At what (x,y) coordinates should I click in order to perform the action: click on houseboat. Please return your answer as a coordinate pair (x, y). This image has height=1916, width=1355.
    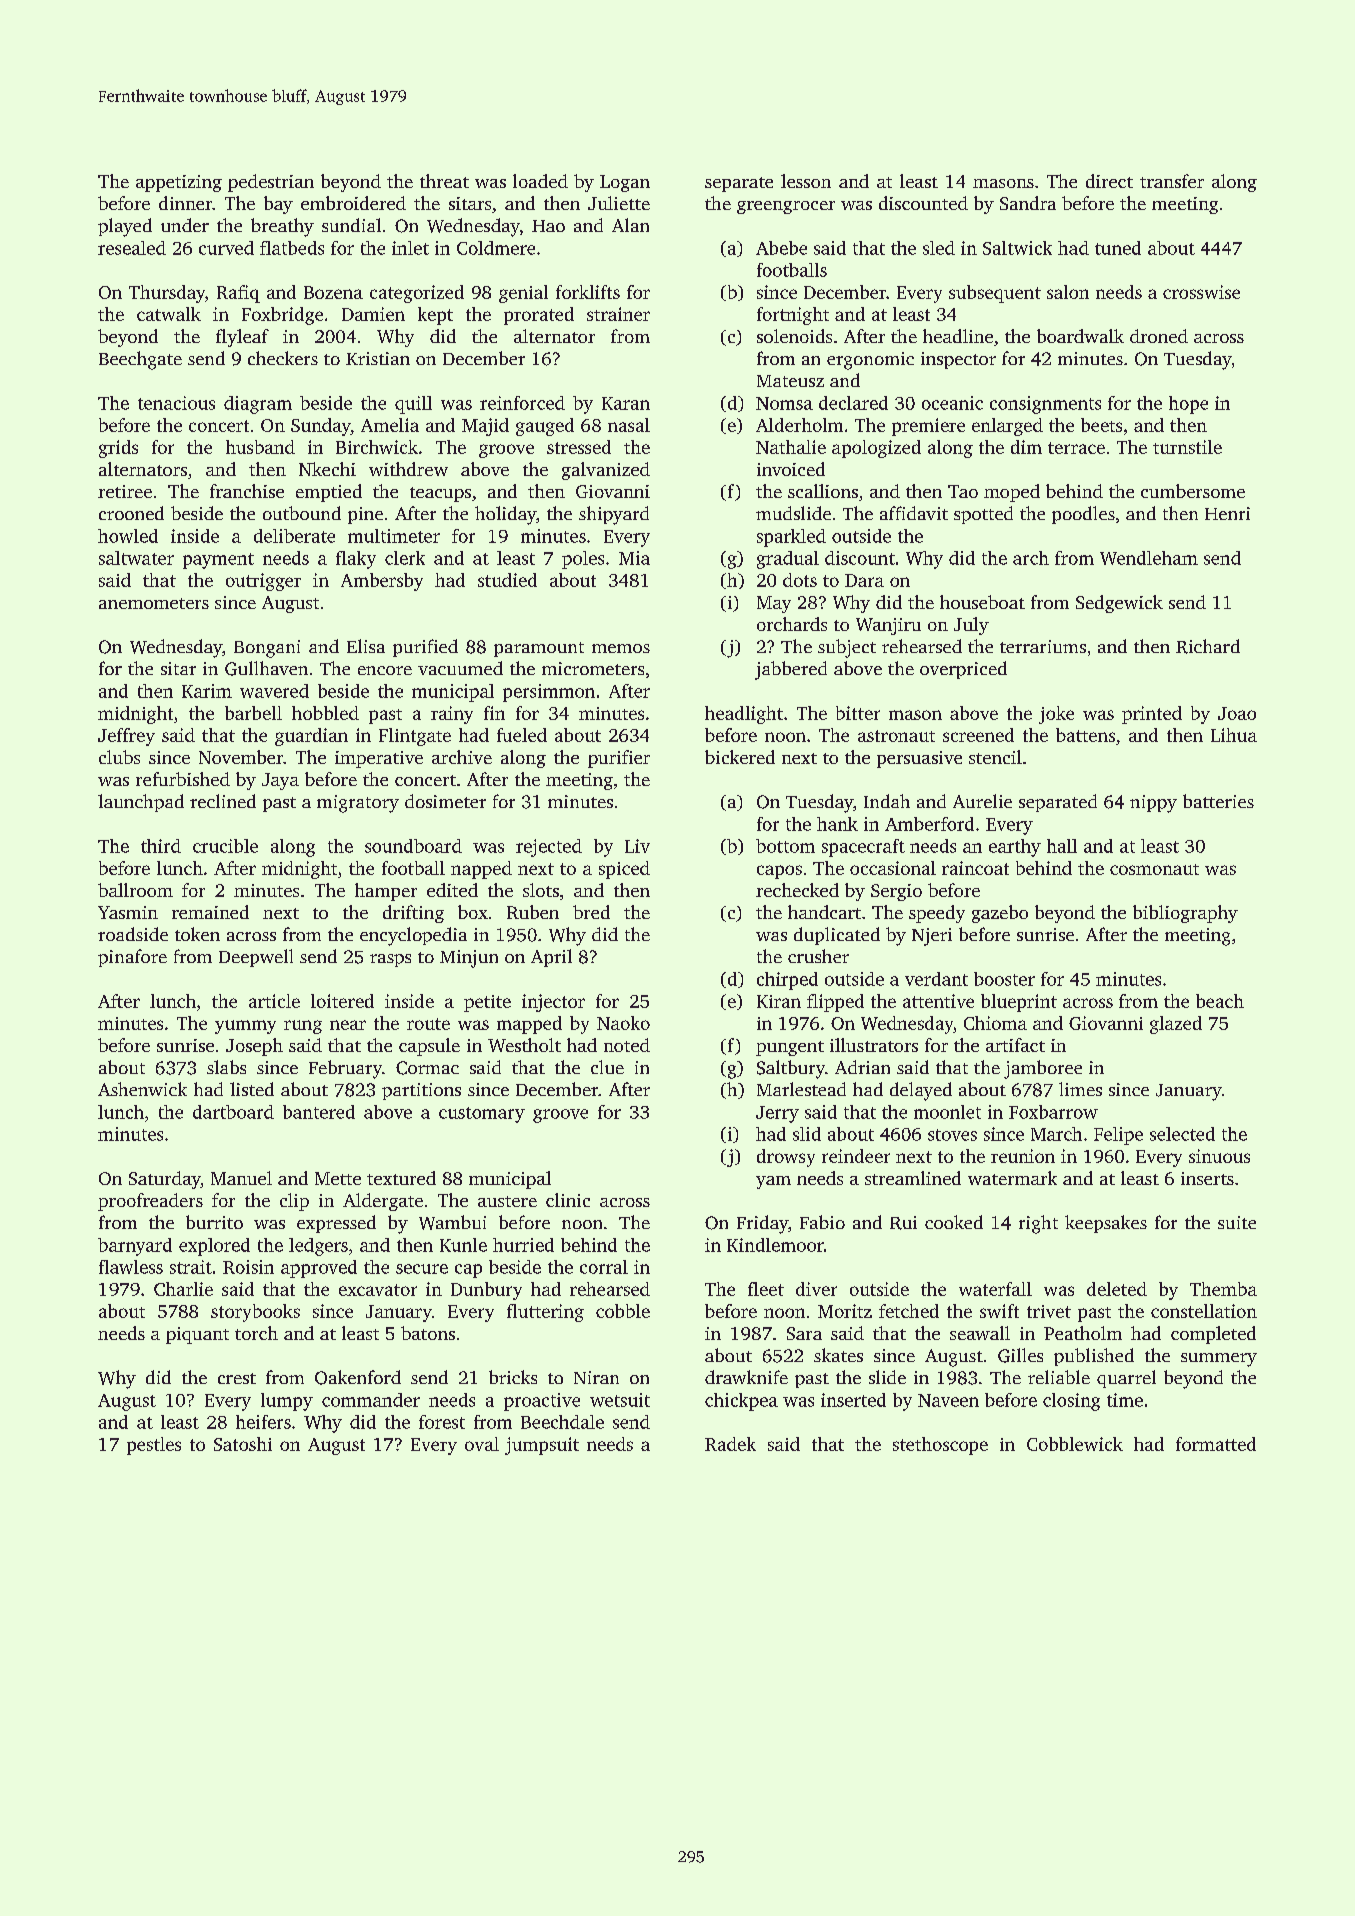
    Looking at the image, I should click on (982, 602).
